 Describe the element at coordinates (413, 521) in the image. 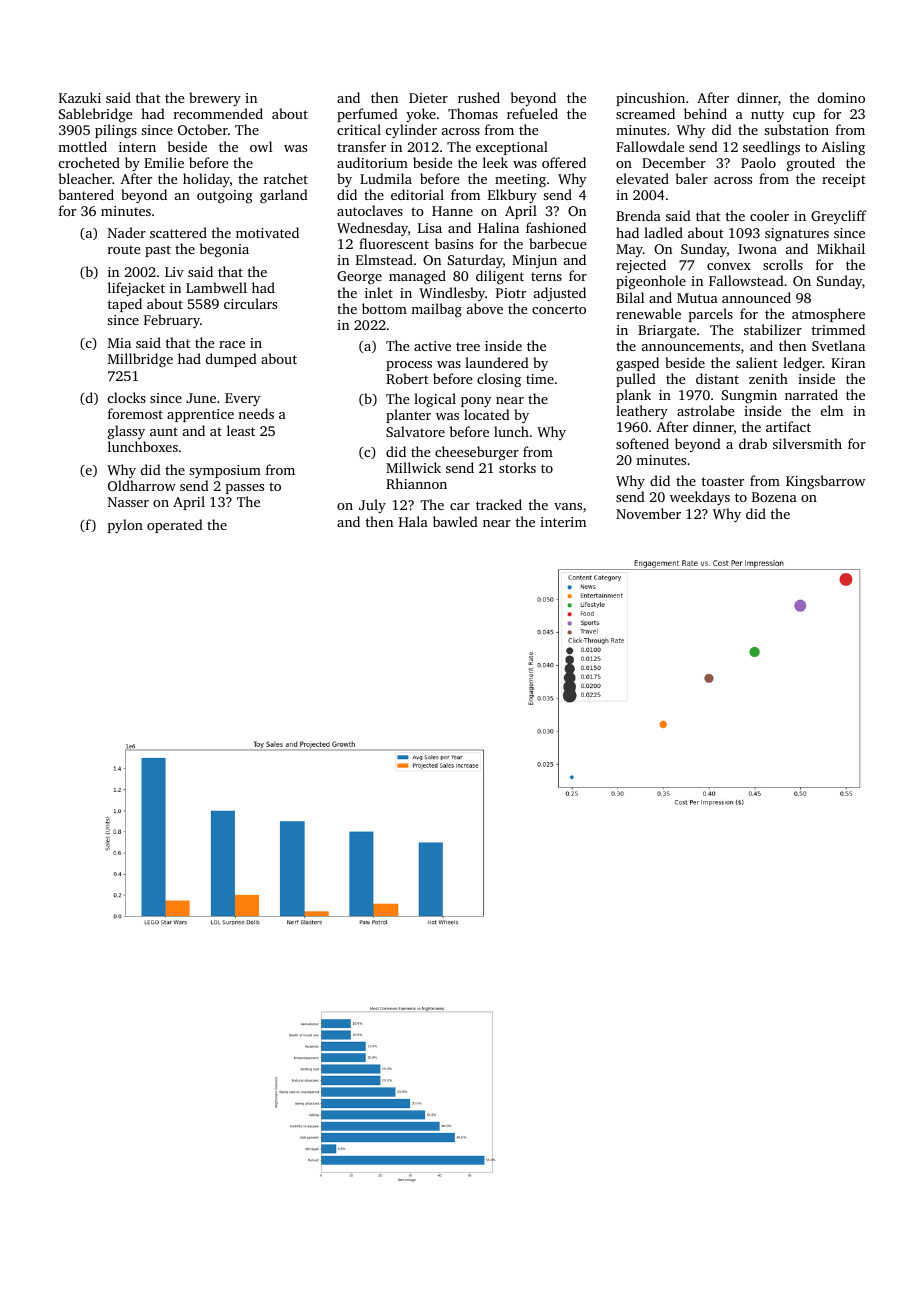

I see `Hala` at that location.
